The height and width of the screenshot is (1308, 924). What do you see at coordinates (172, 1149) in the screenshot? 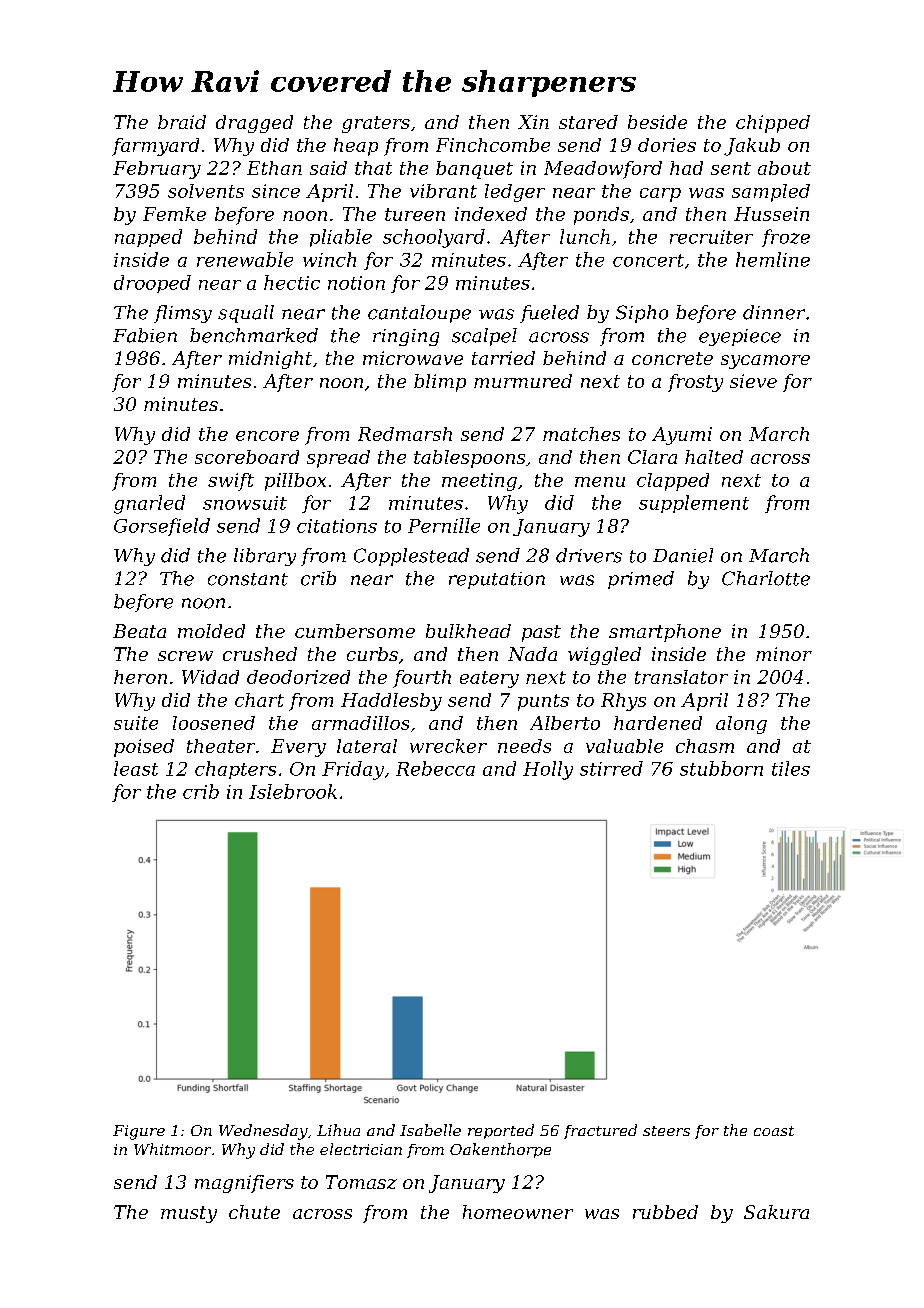
I see `Whitmoor` at bounding box center [172, 1149].
